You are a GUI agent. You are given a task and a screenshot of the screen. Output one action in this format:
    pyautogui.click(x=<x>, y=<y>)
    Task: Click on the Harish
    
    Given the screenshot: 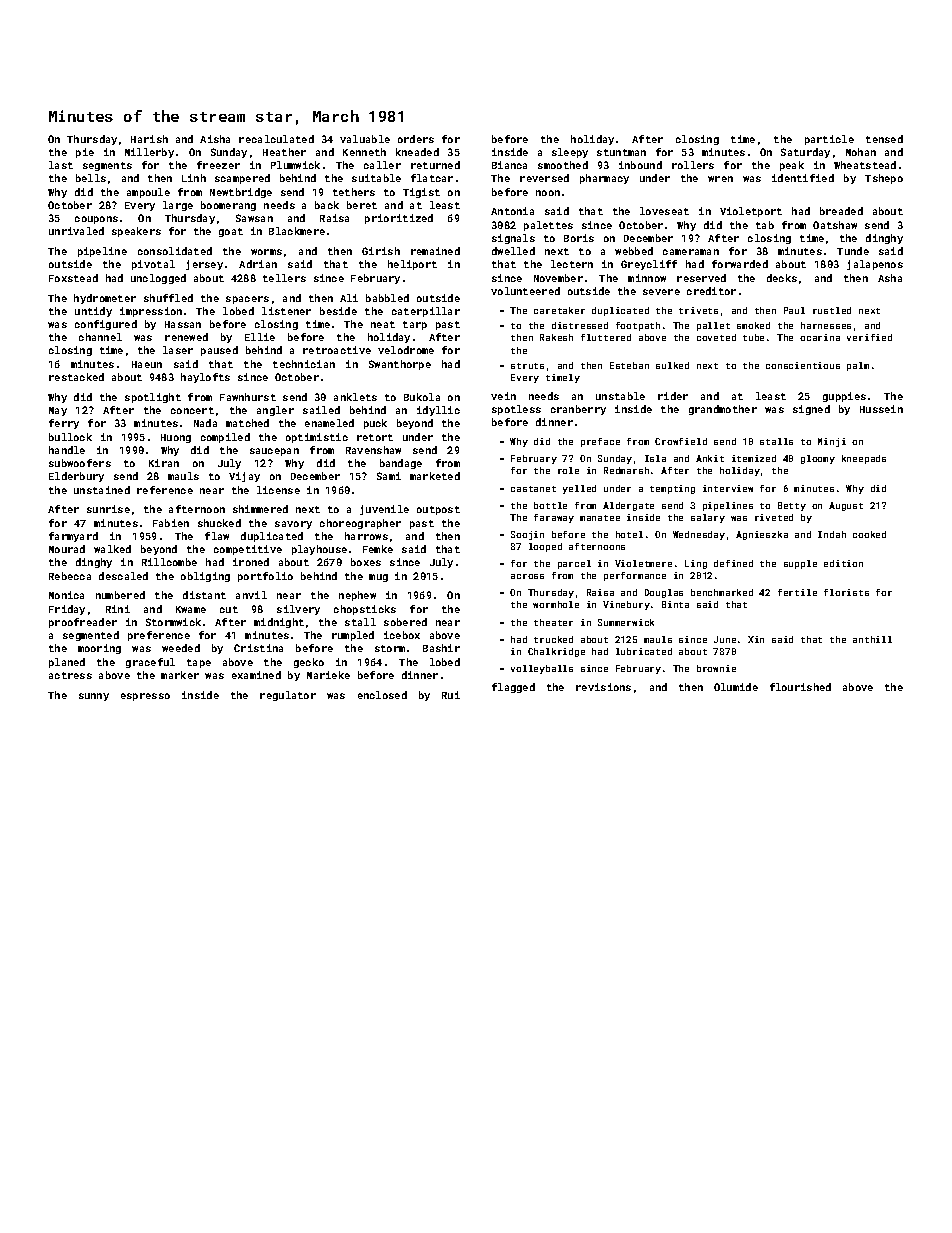 What is the action you would take?
    pyautogui.click(x=149, y=139)
